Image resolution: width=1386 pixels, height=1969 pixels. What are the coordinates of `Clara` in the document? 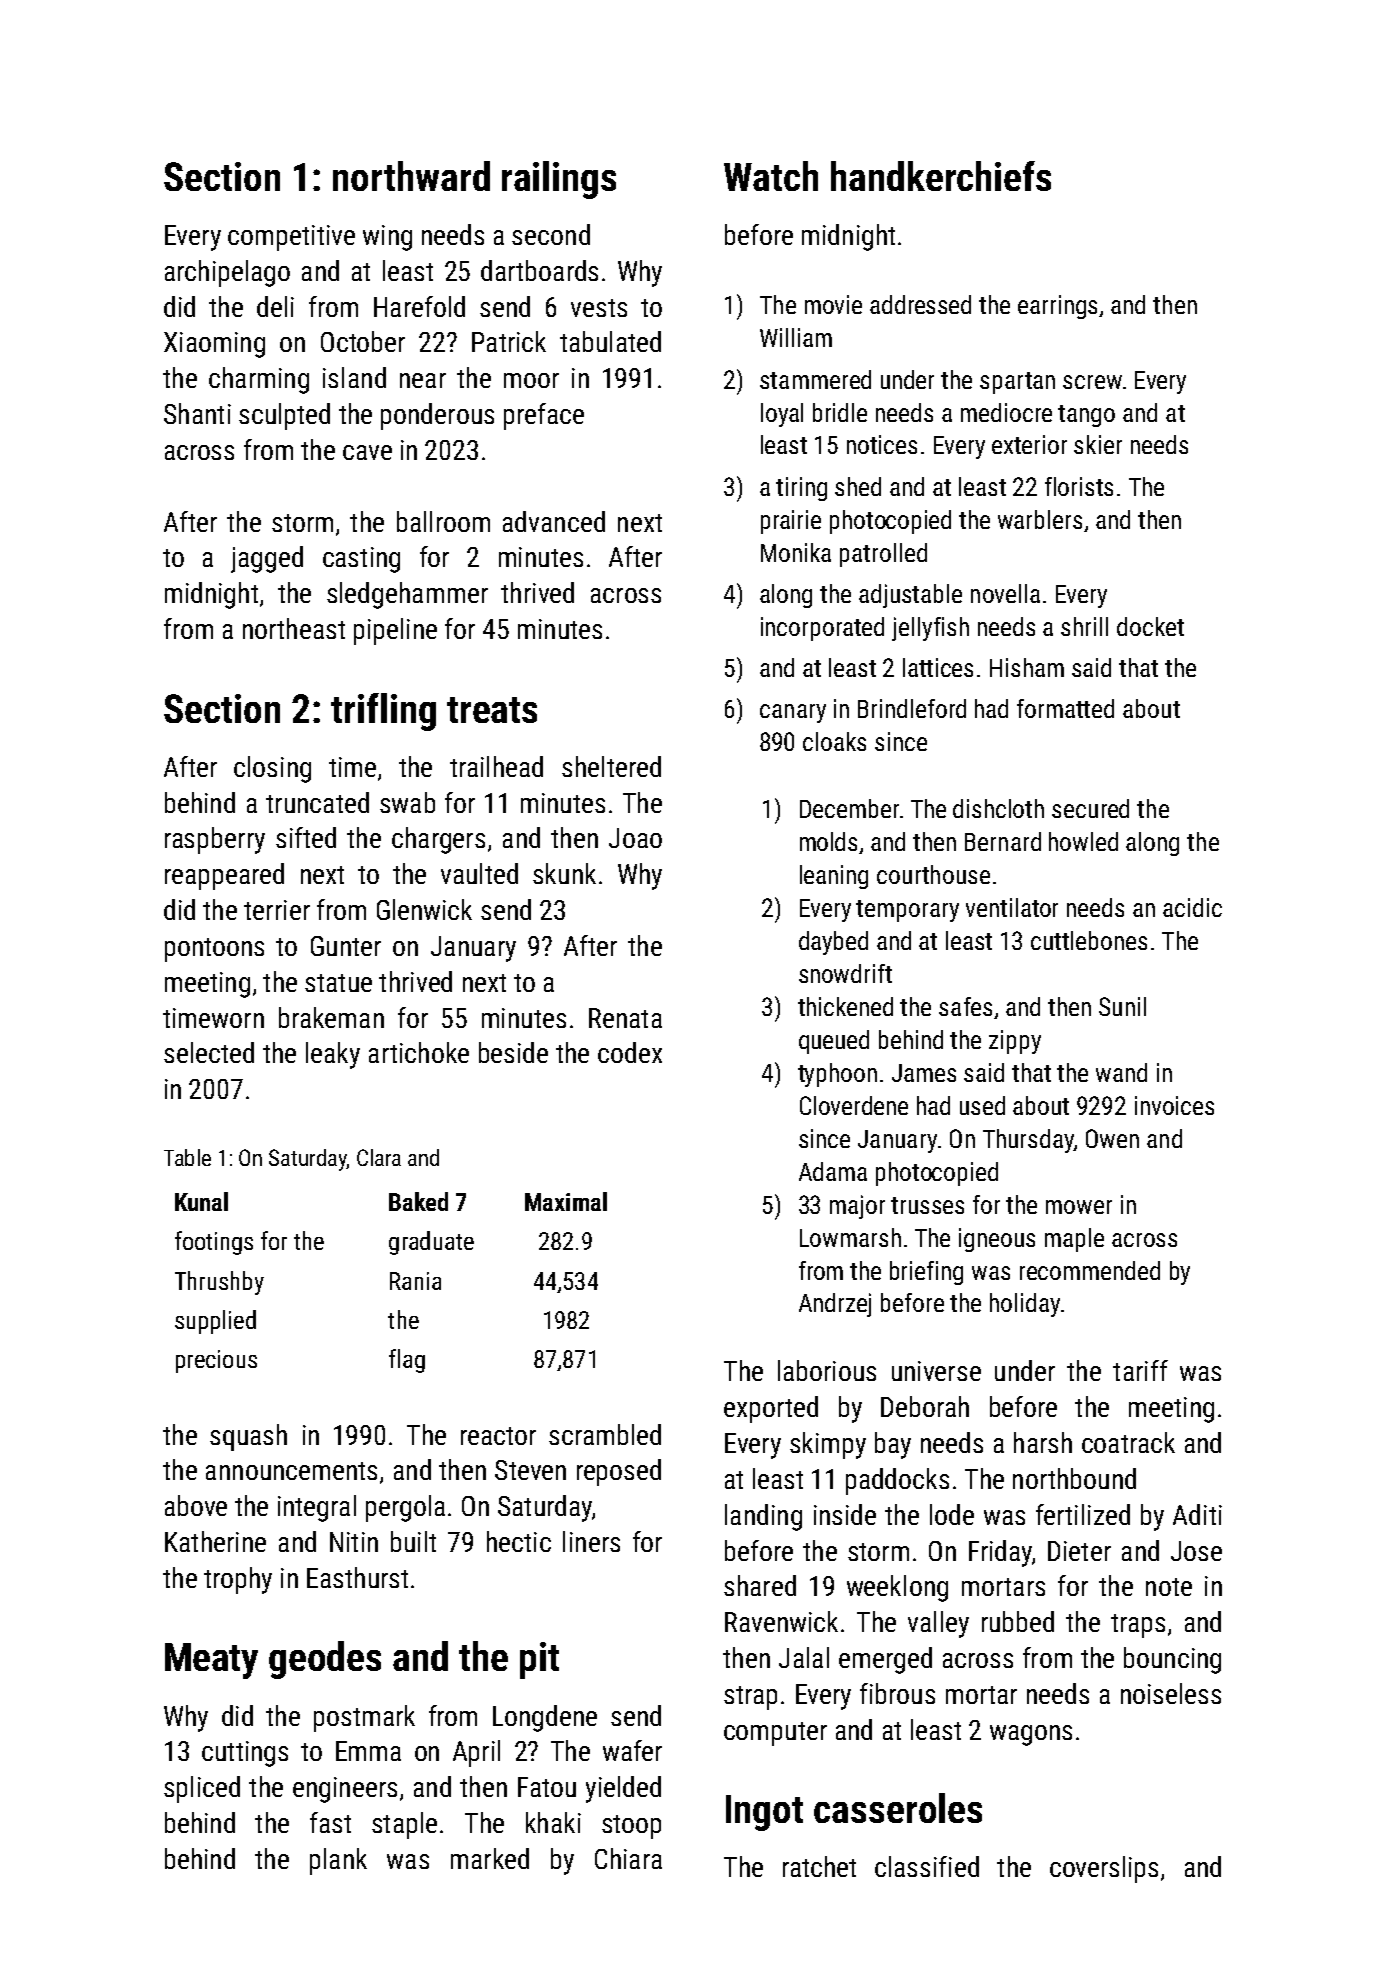 It's located at (379, 1157).
